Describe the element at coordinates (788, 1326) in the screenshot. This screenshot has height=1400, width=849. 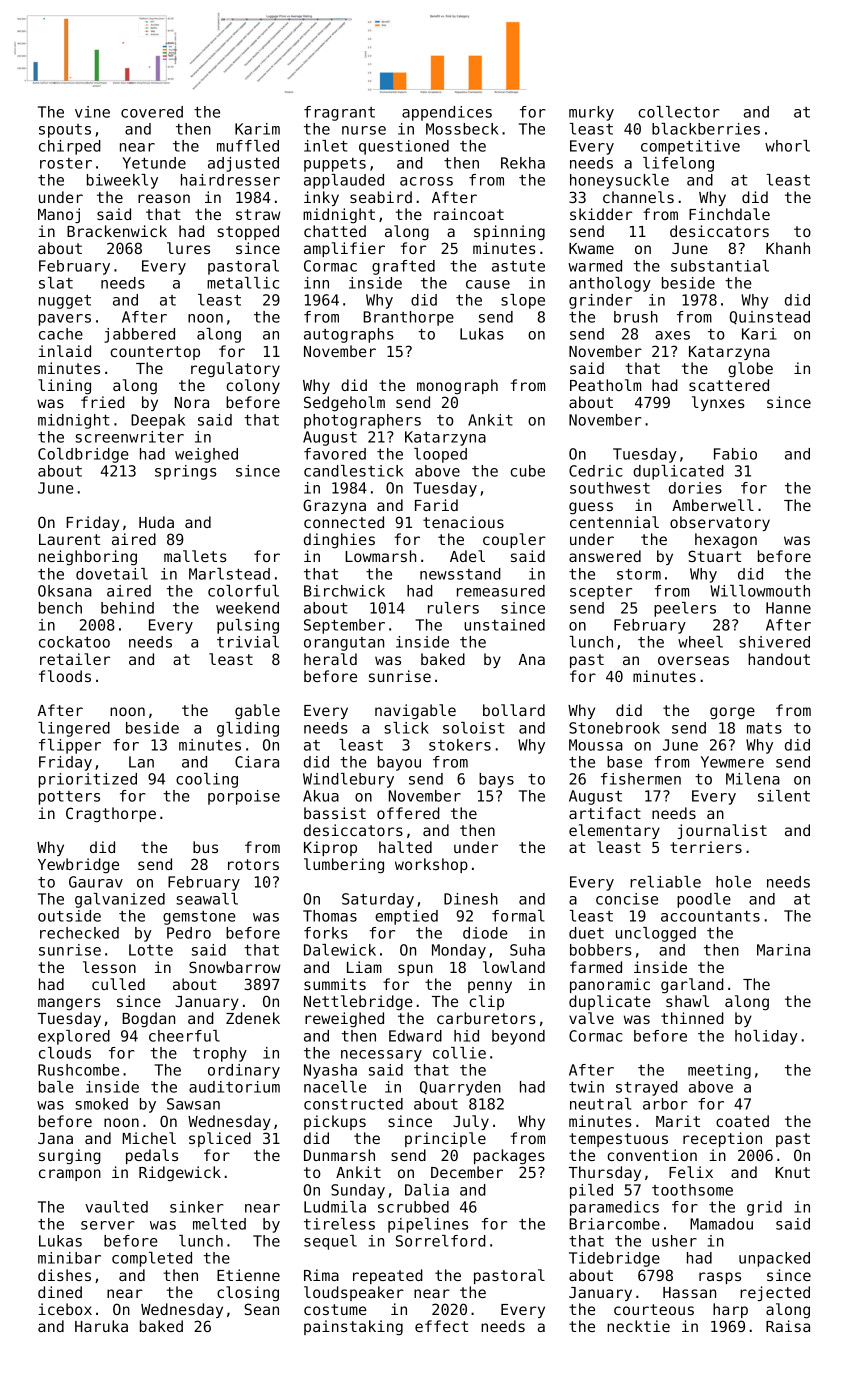
I see `Raisa` at that location.
